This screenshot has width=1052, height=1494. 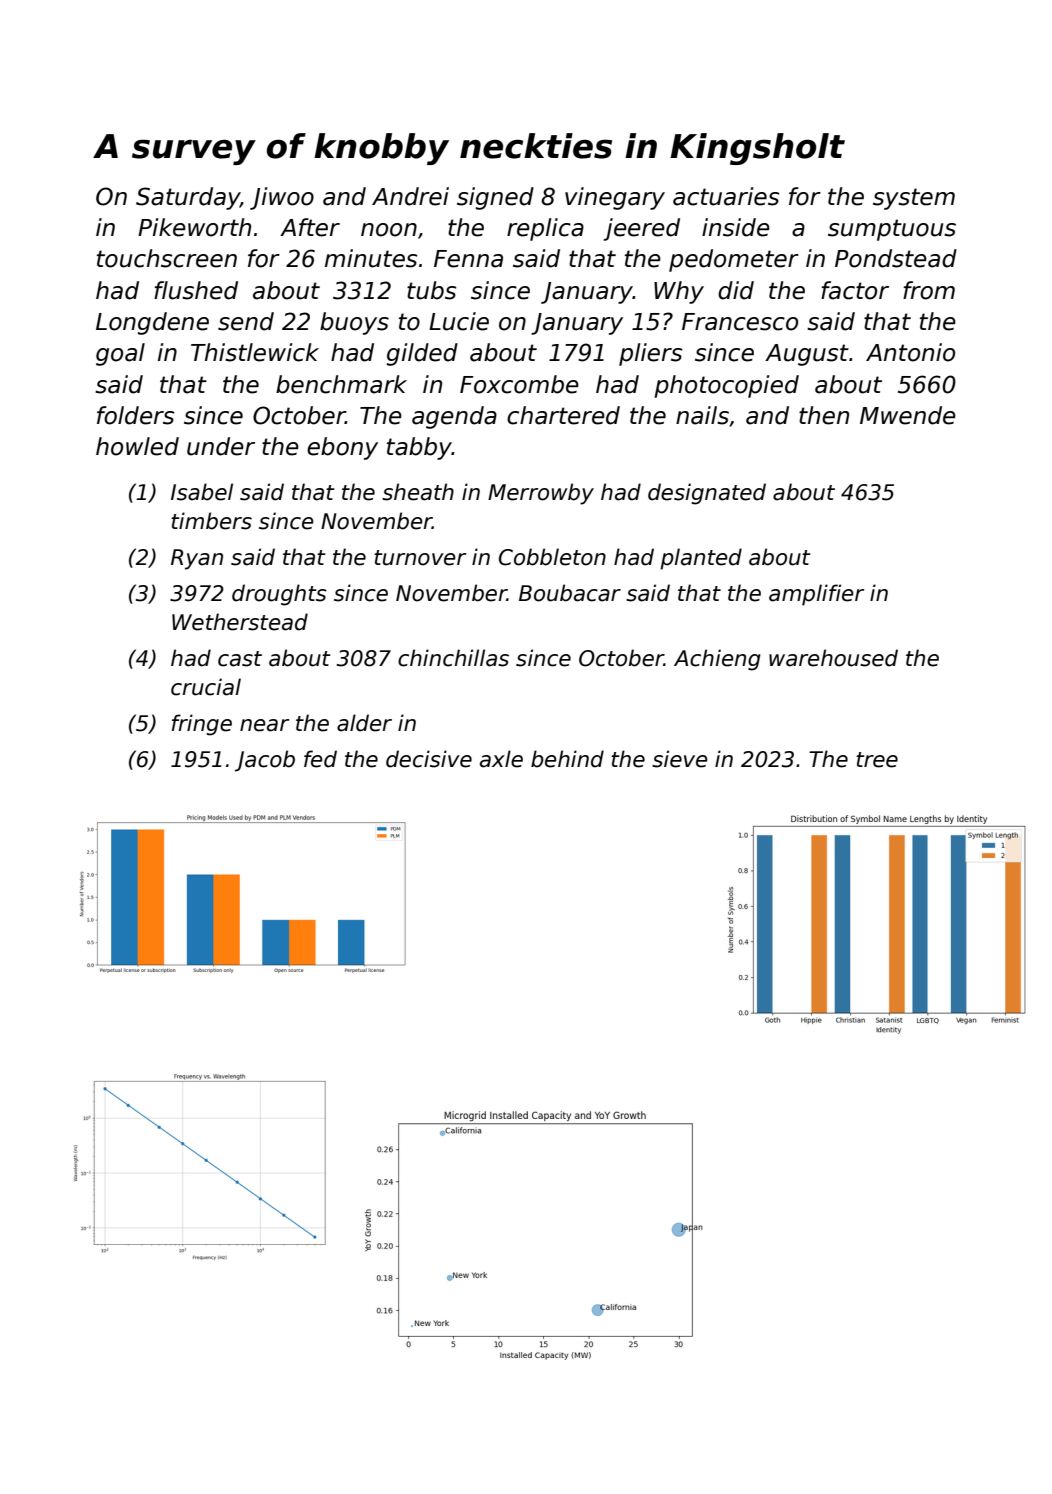 I want to click on tree, so click(x=877, y=760).
